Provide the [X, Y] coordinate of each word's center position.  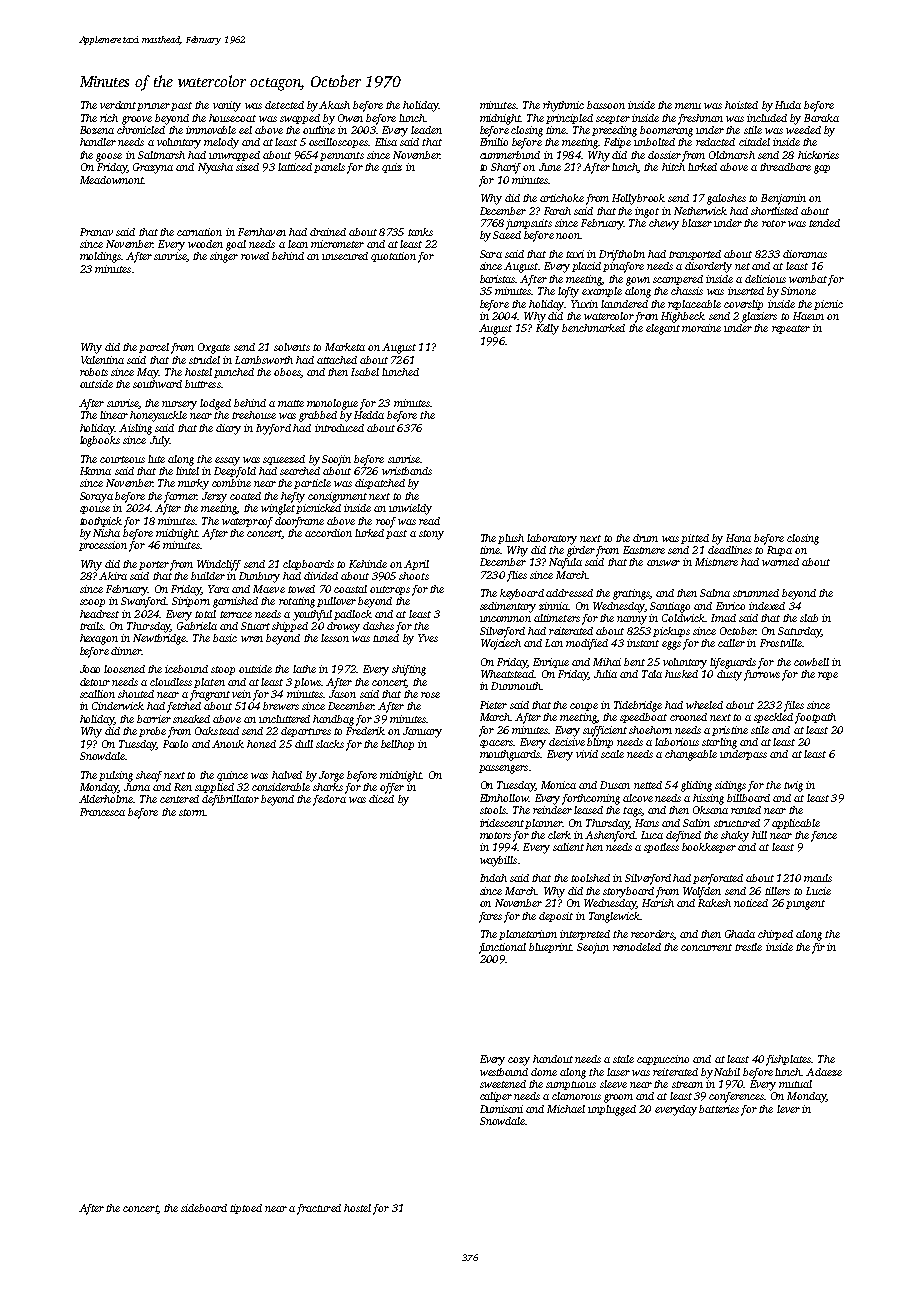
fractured [319, 1209]
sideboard [204, 1208]
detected [284, 105]
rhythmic [563, 106]
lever [788, 1109]
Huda [788, 105]
